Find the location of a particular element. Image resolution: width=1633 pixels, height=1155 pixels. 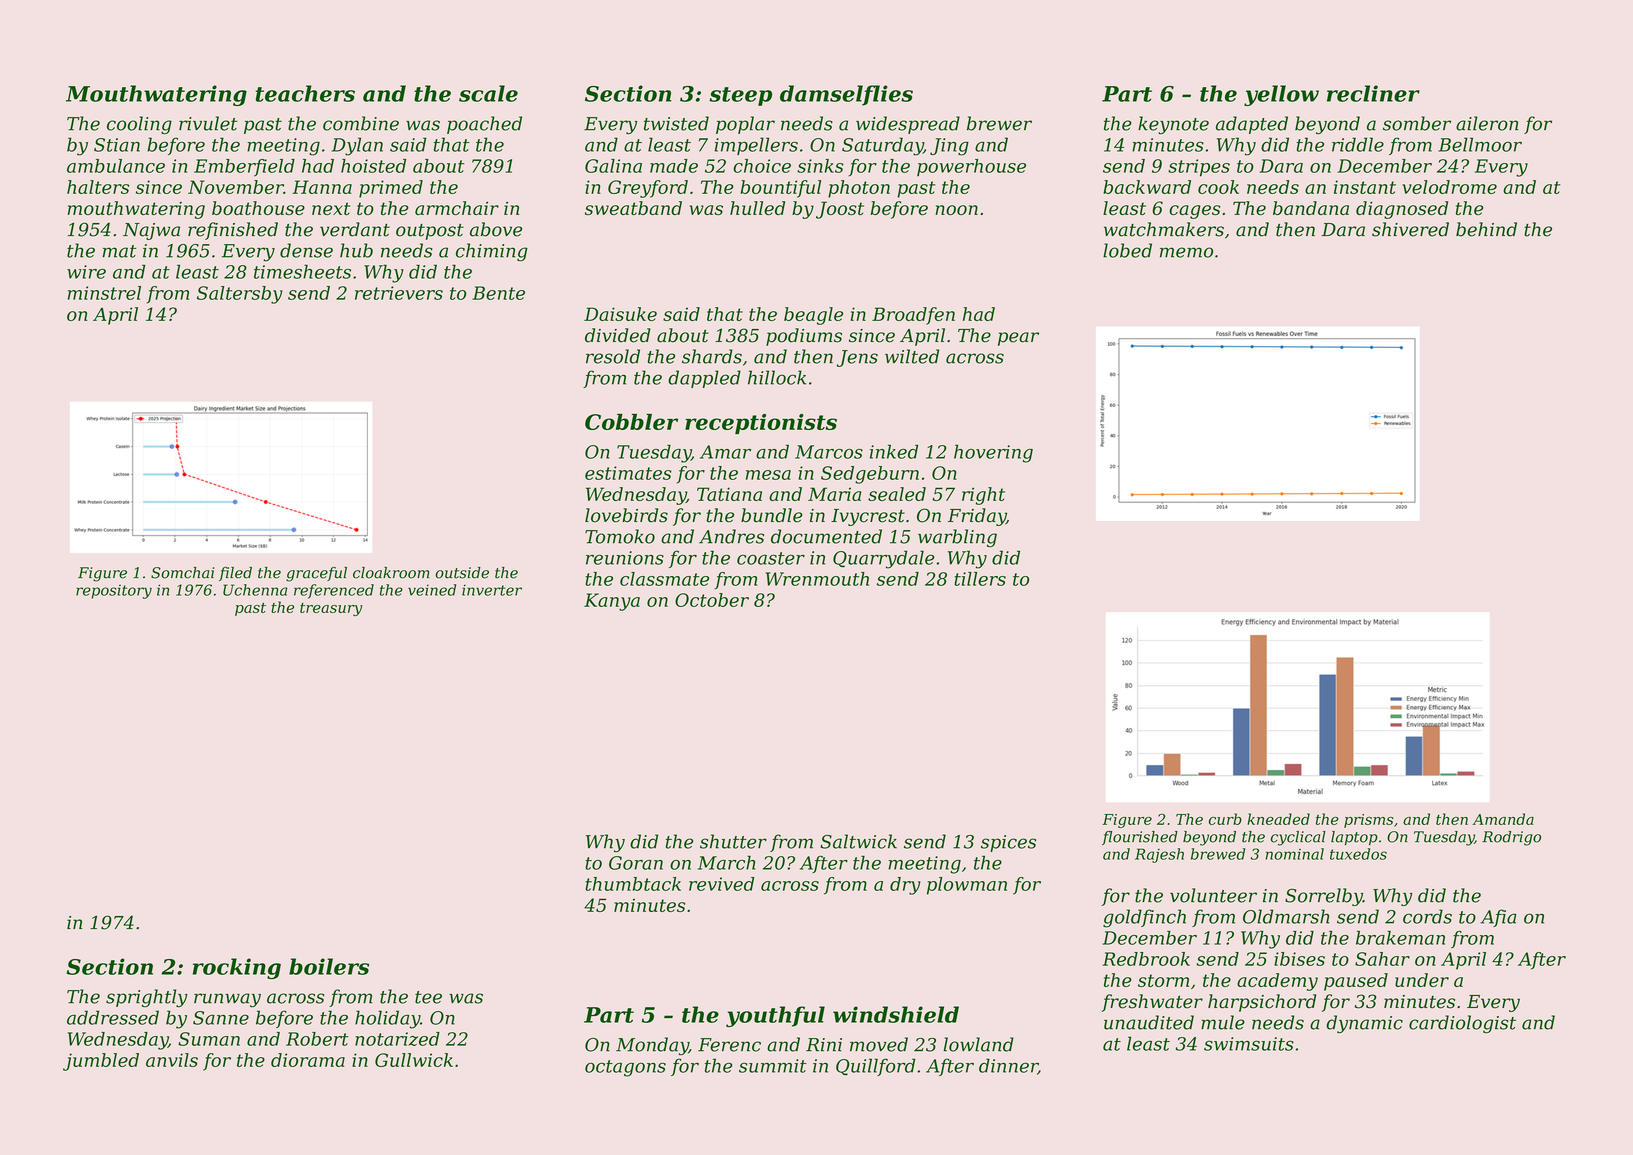

cords is located at coordinates (1427, 916).
